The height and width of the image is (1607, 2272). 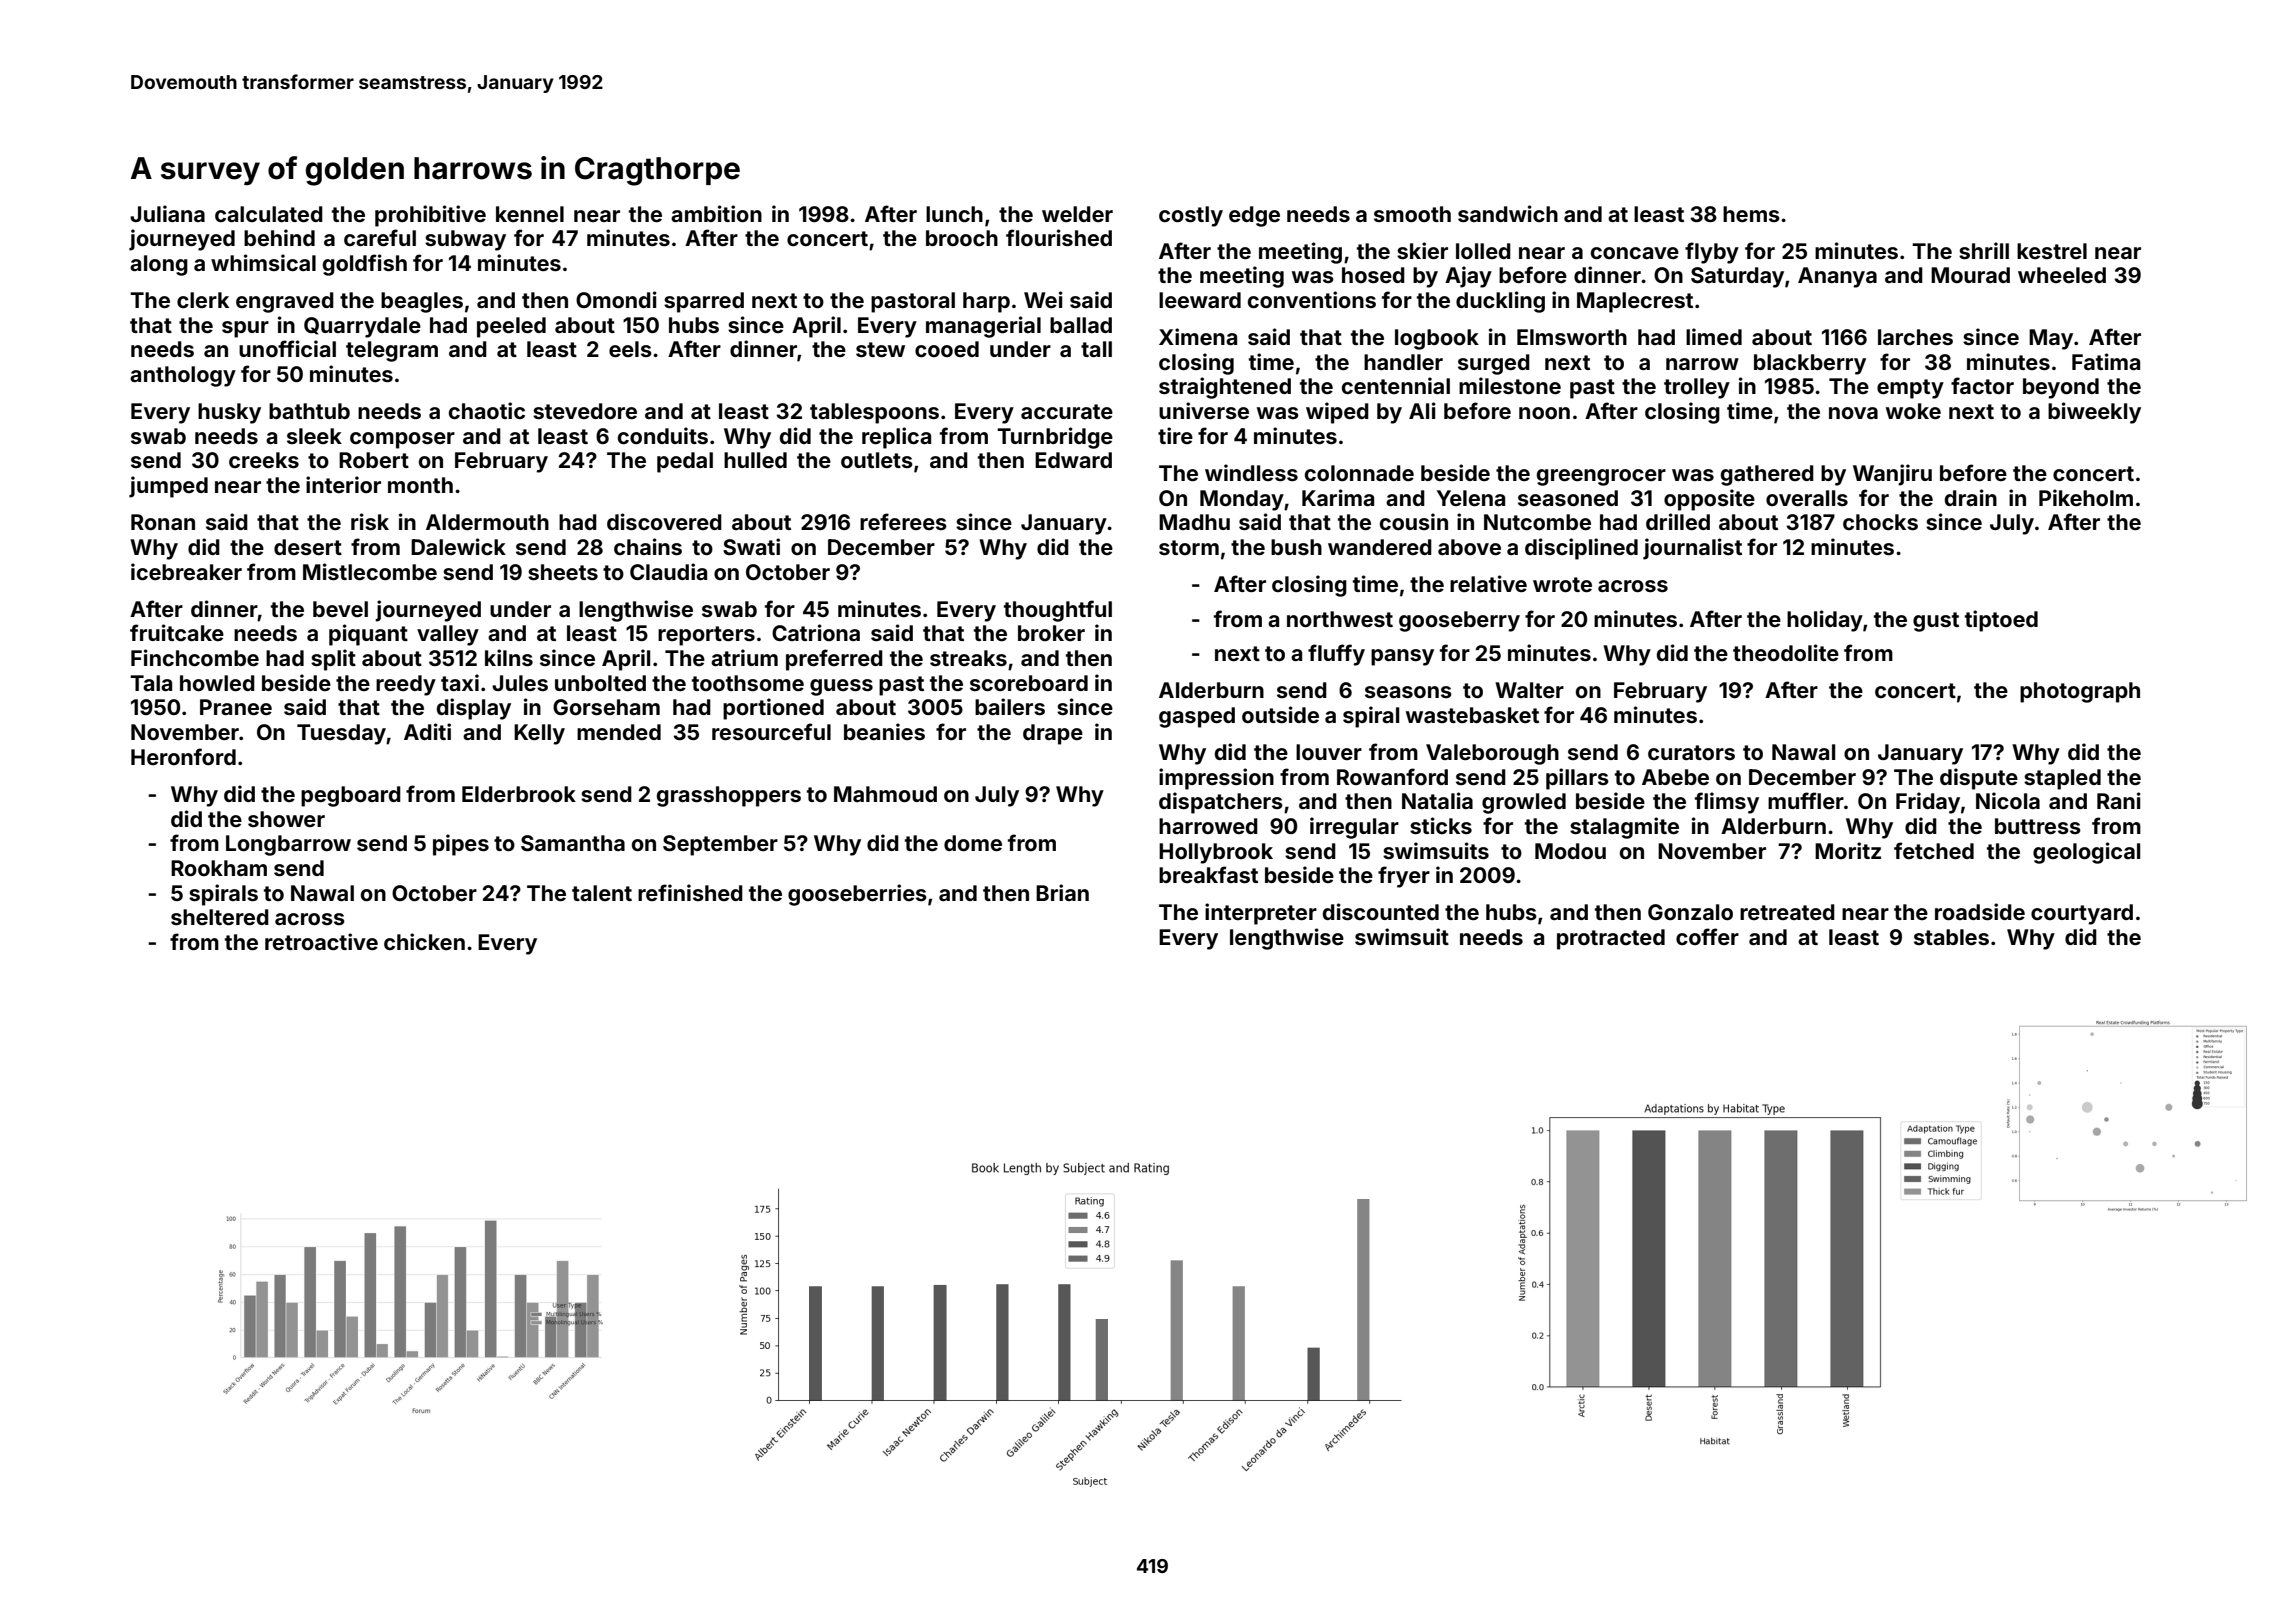 What do you see at coordinates (424, 941) in the image?
I see `chicken` at bounding box center [424, 941].
